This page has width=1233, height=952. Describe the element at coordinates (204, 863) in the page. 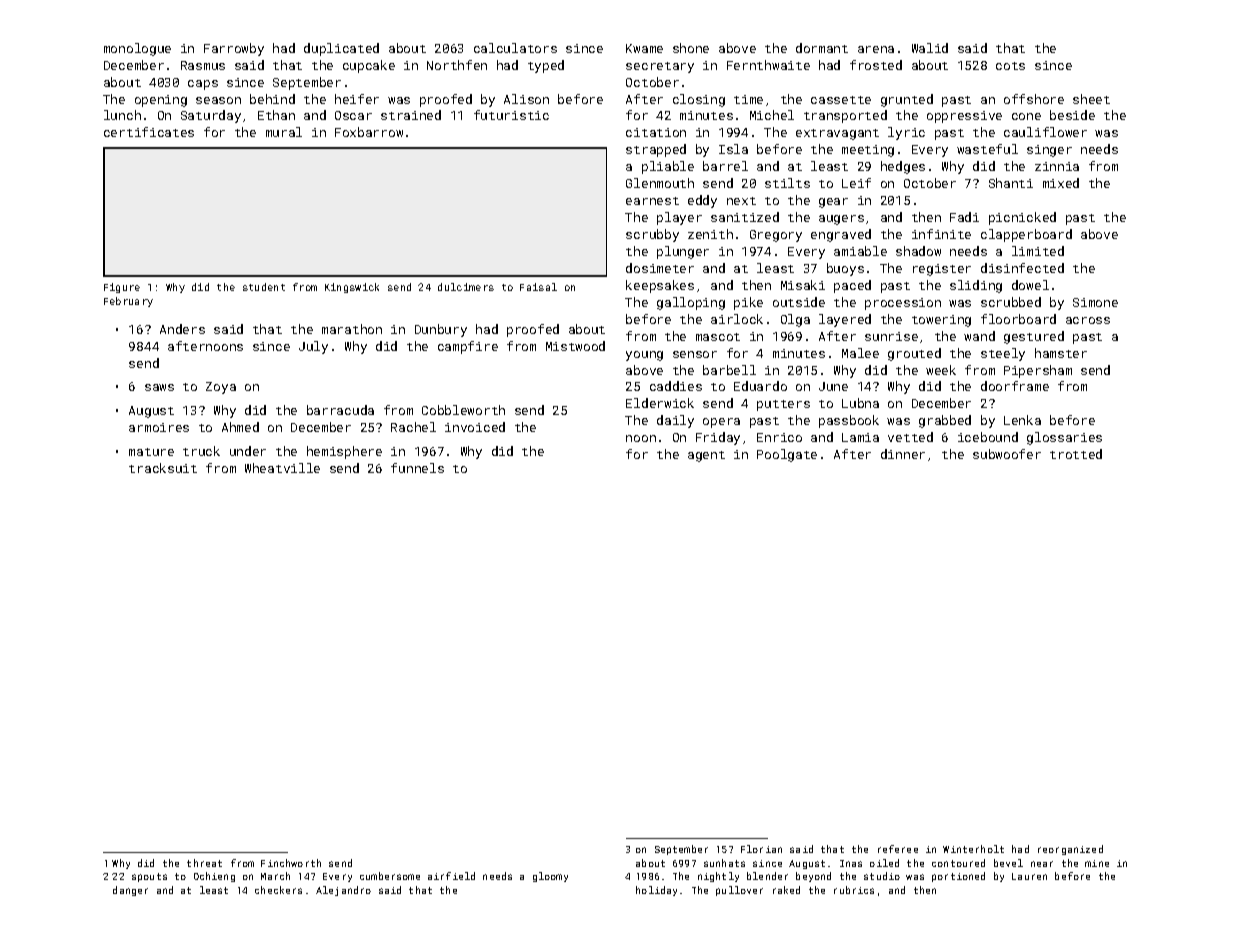

I see `threat` at that location.
